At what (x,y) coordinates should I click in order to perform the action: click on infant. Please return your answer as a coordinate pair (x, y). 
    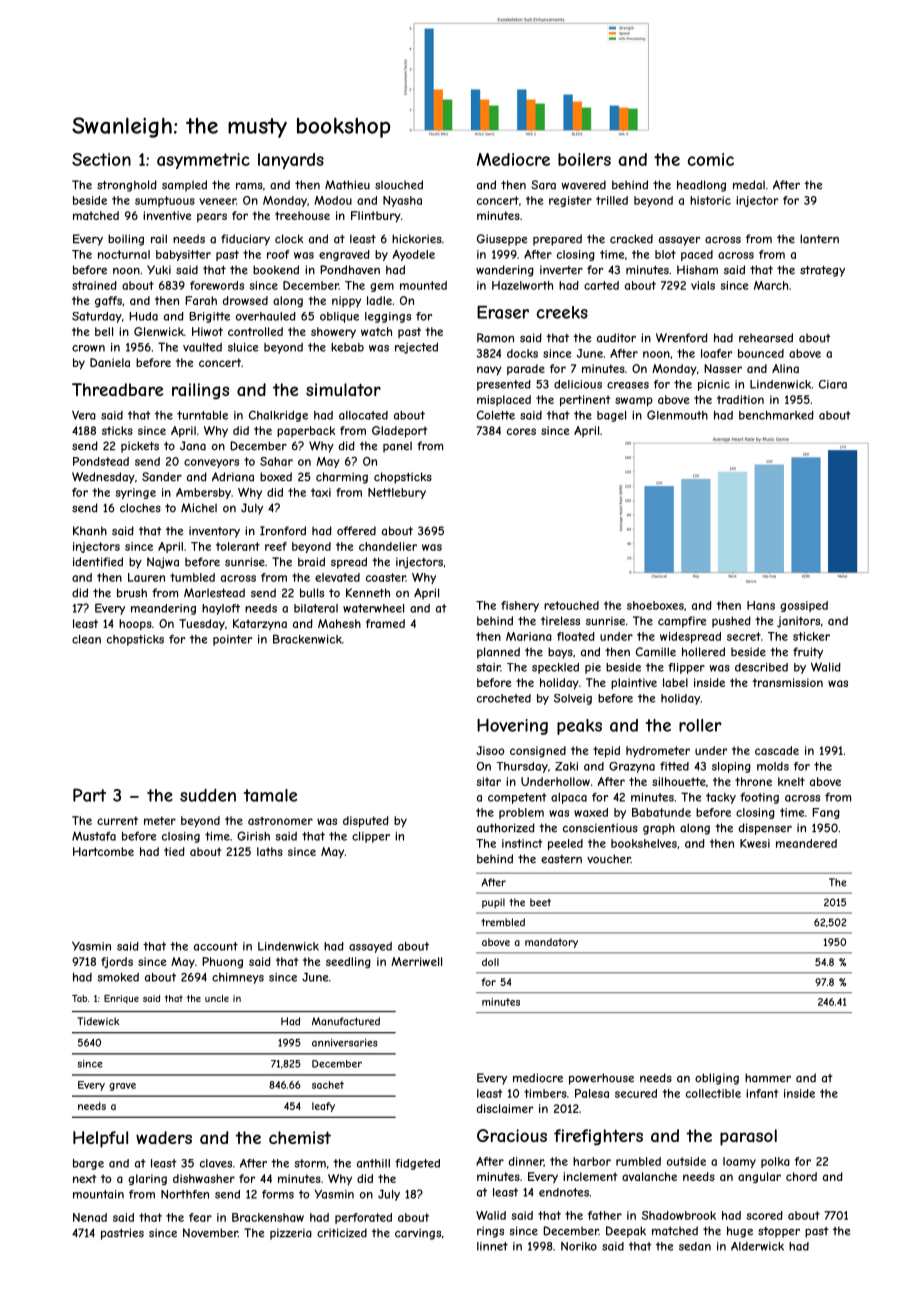
    Looking at the image, I should click on (762, 1093).
